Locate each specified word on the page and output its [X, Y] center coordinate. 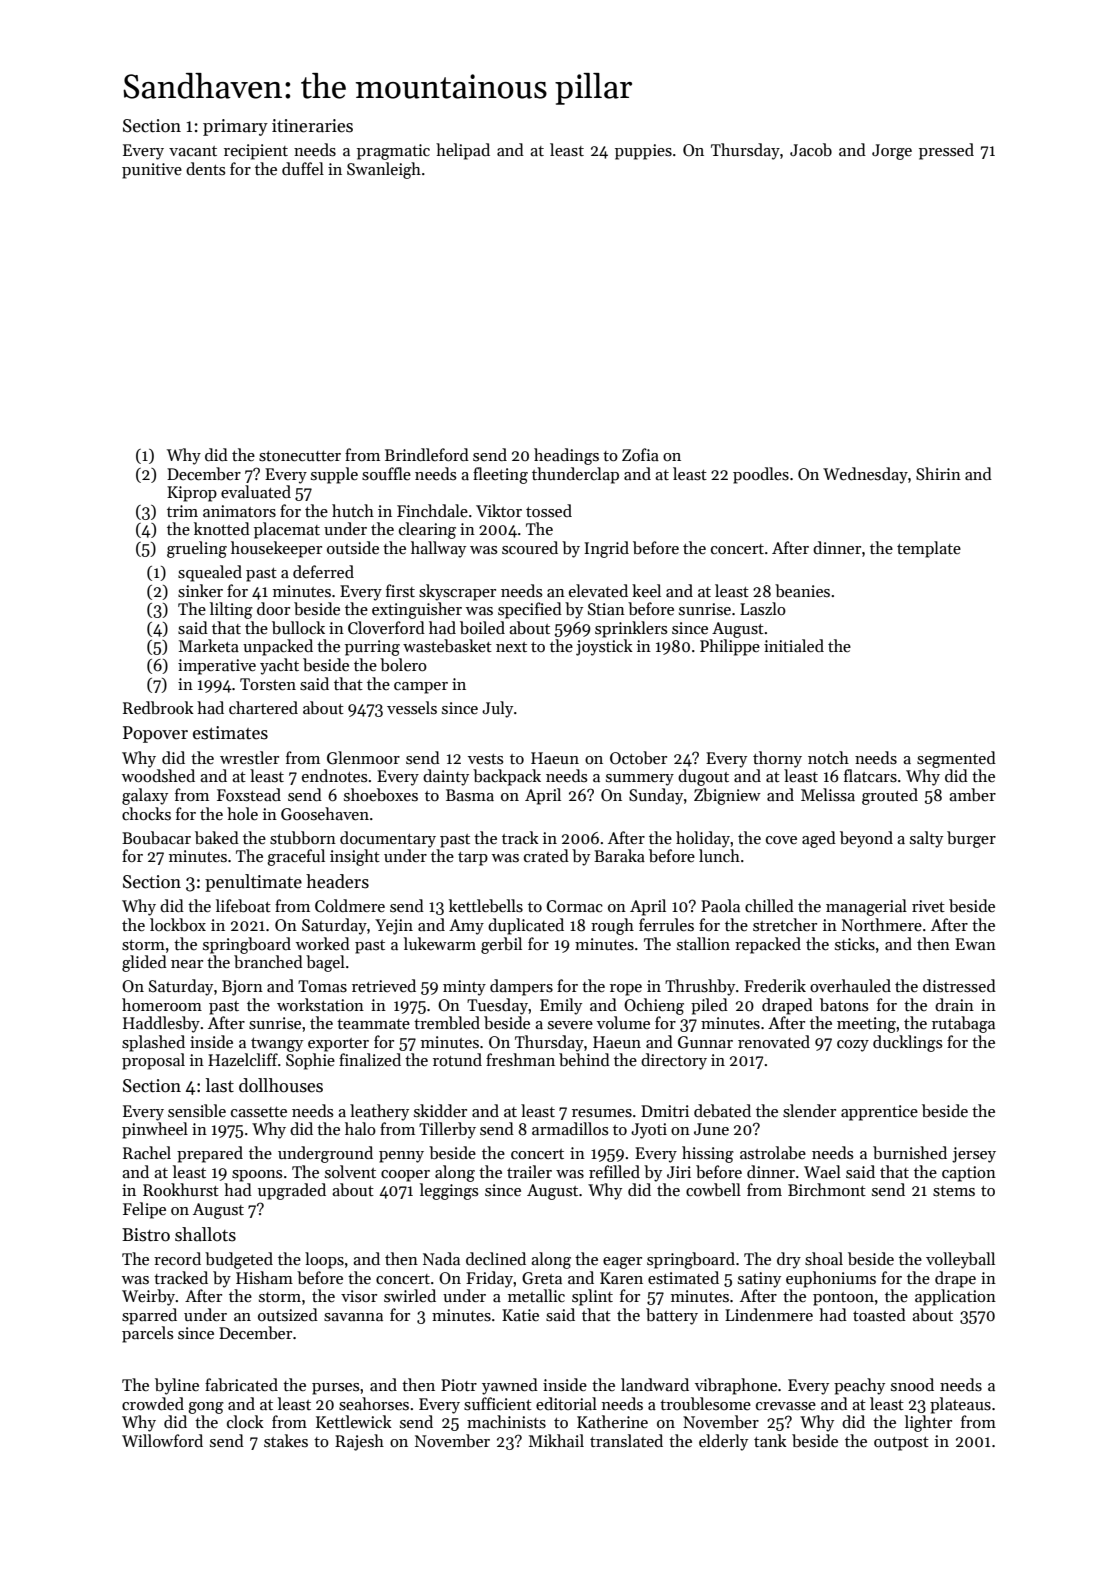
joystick [604, 647]
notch [828, 757]
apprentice [879, 1113]
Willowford [162, 1440]
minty [464, 988]
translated [626, 1440]
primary [235, 127]
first [400, 590]
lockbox [178, 925]
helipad [463, 151]
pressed [946, 151]
